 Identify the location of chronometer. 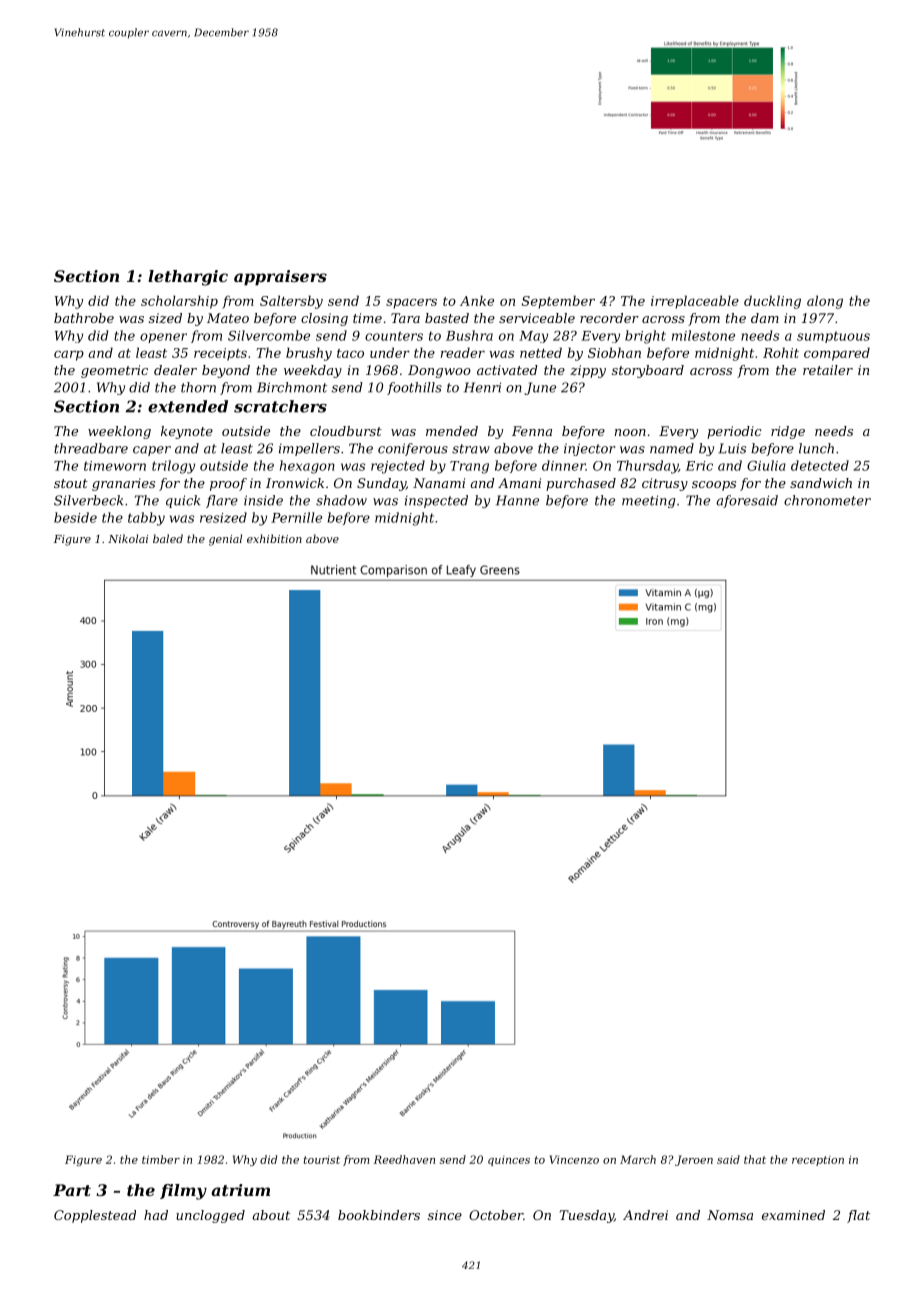
(827, 500).
